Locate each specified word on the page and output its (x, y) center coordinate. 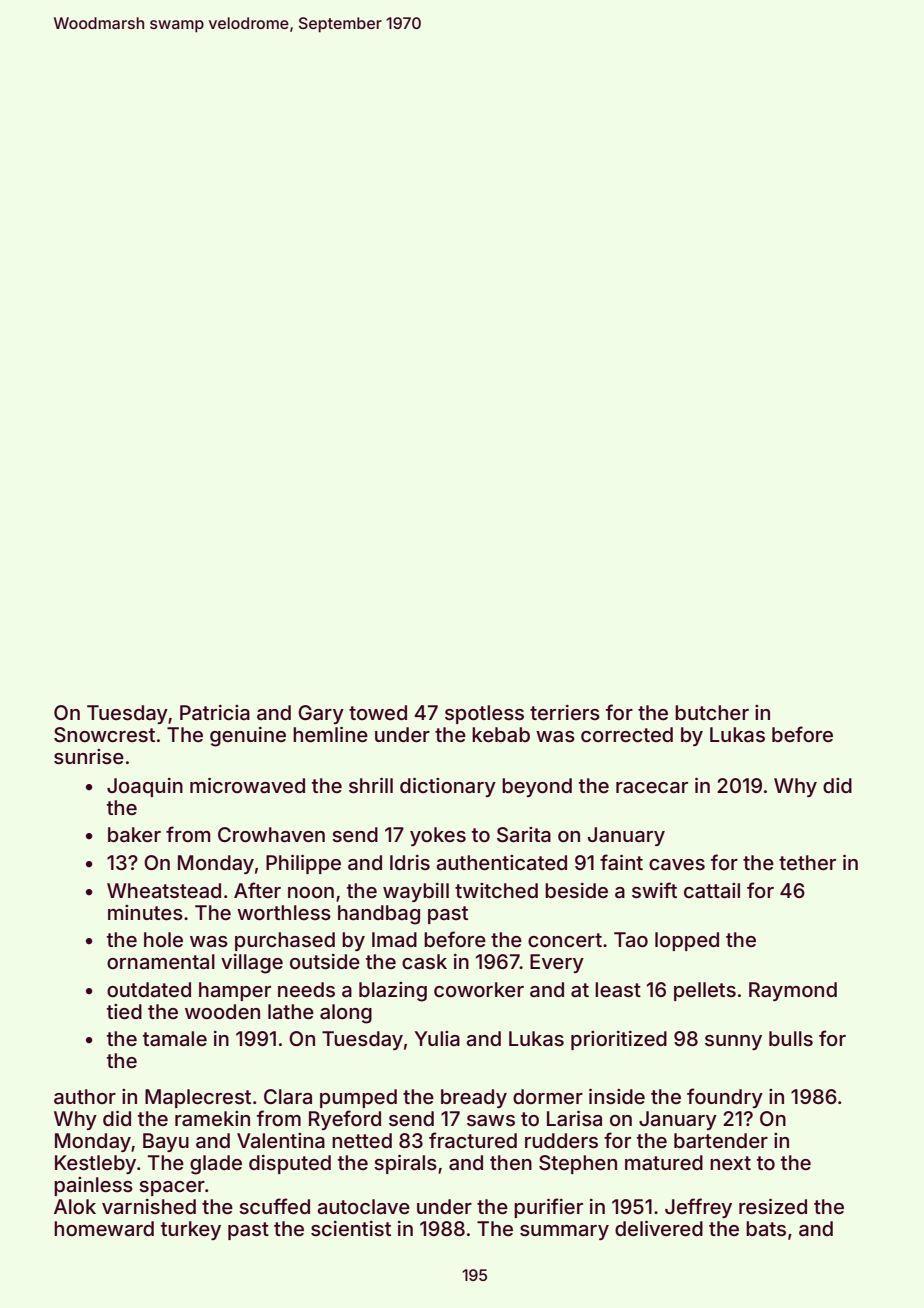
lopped (687, 941)
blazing (393, 992)
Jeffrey (698, 1208)
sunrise (89, 756)
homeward (104, 1229)
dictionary (448, 787)
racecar (652, 787)
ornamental (161, 962)
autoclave (364, 1207)
